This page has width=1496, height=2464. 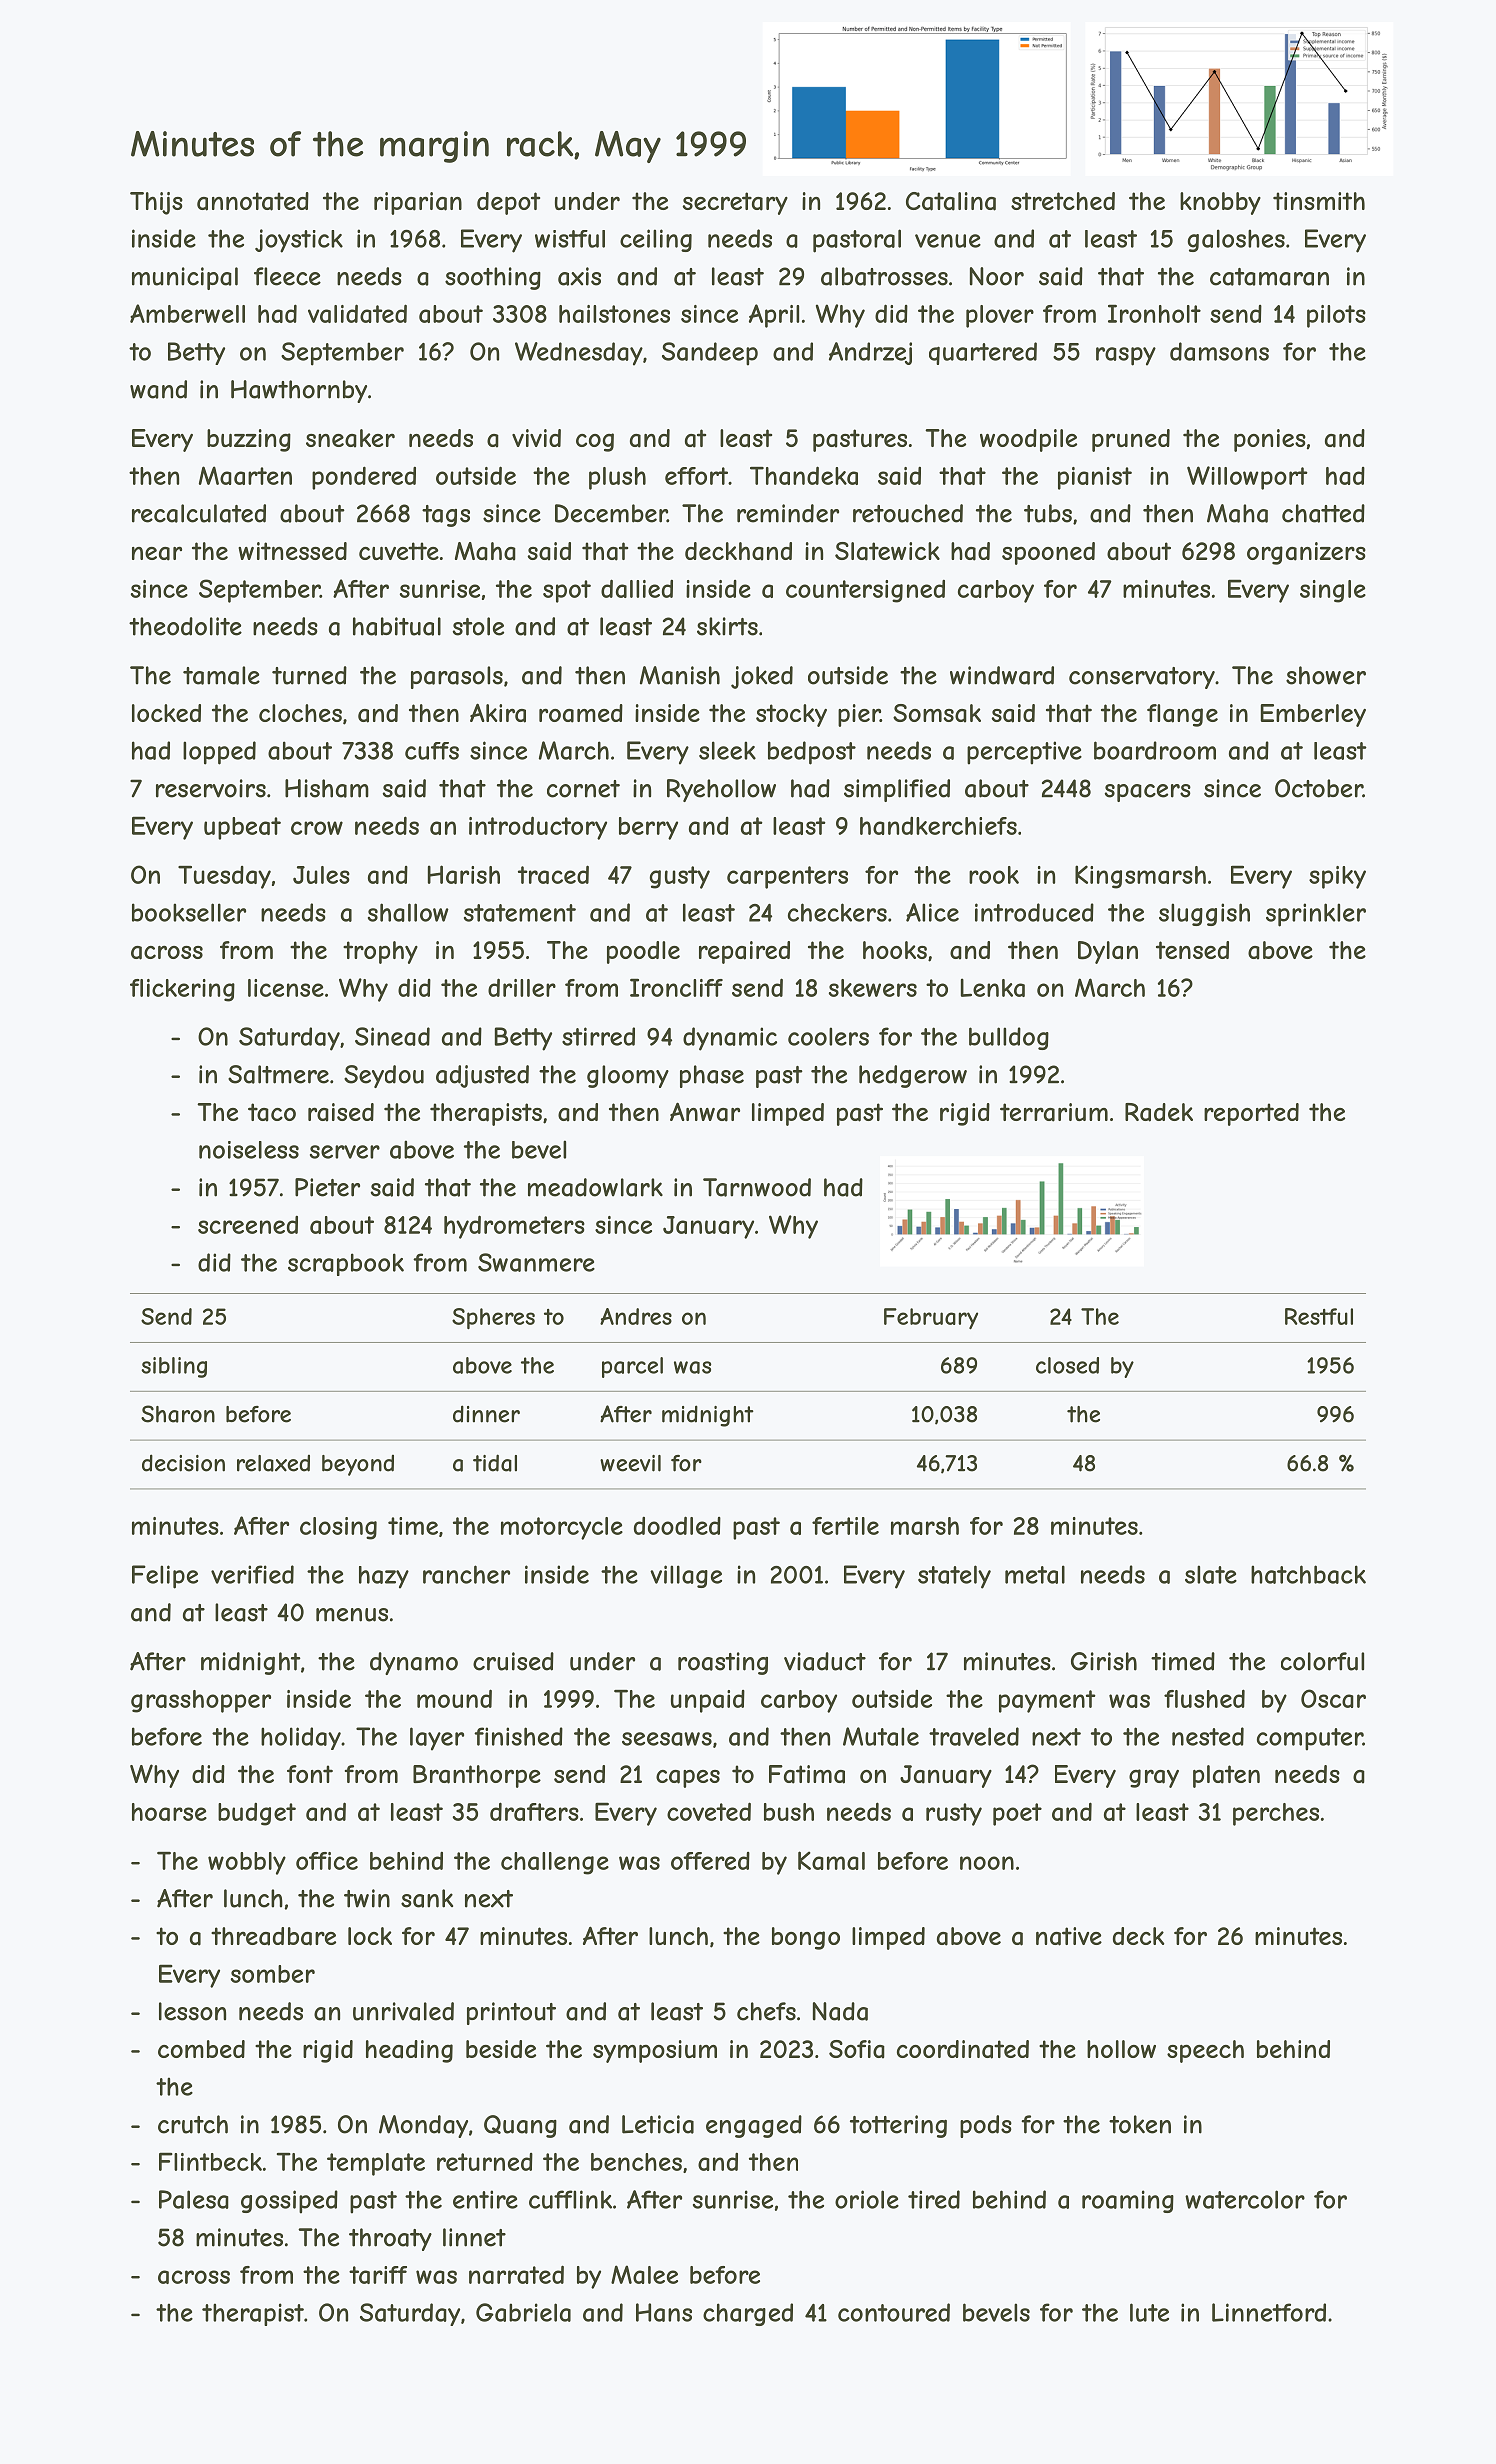 I want to click on skewers, so click(x=873, y=988).
